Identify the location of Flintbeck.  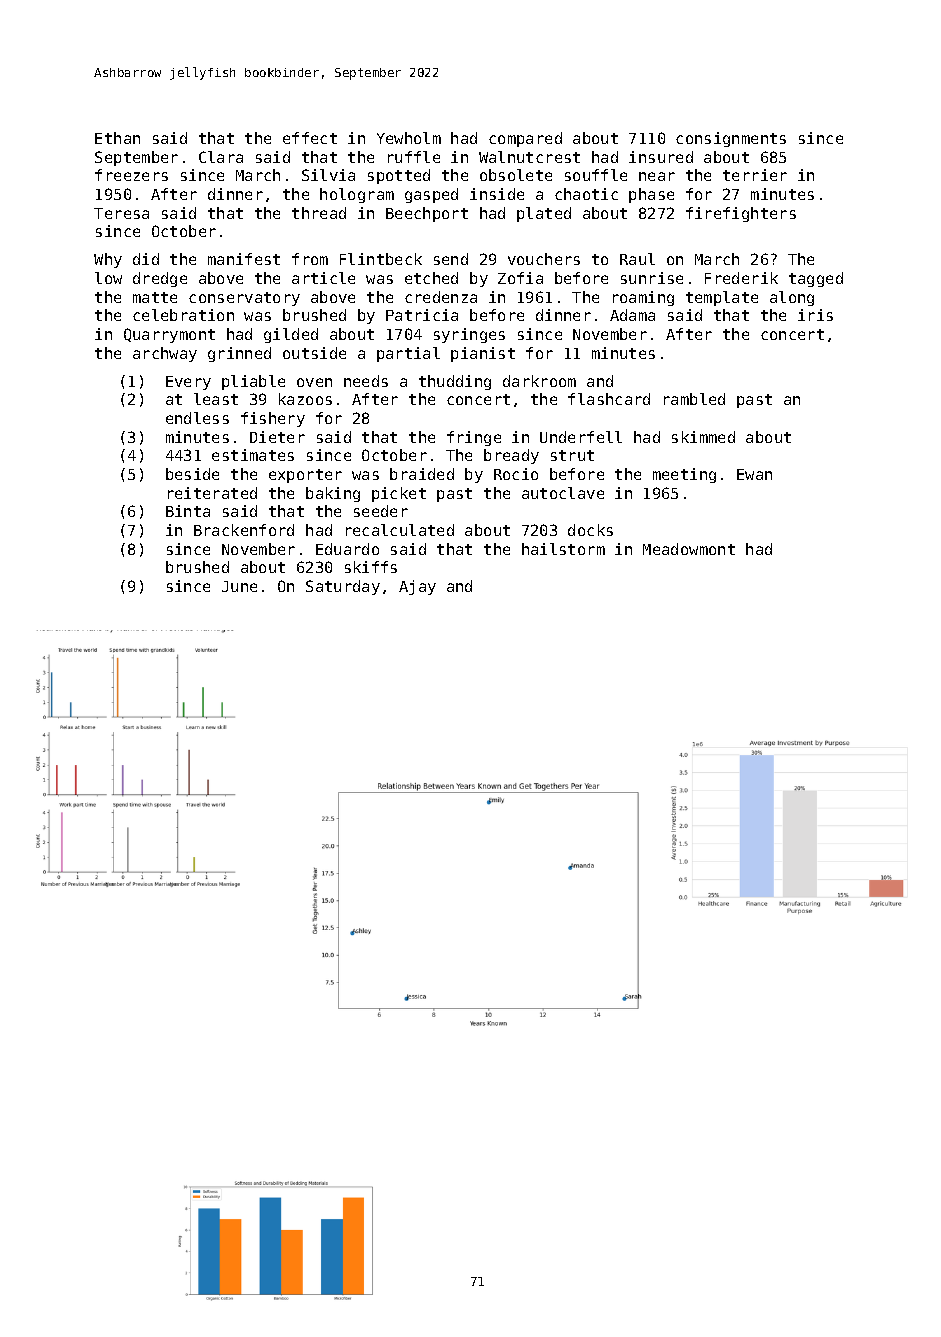
(381, 259).
